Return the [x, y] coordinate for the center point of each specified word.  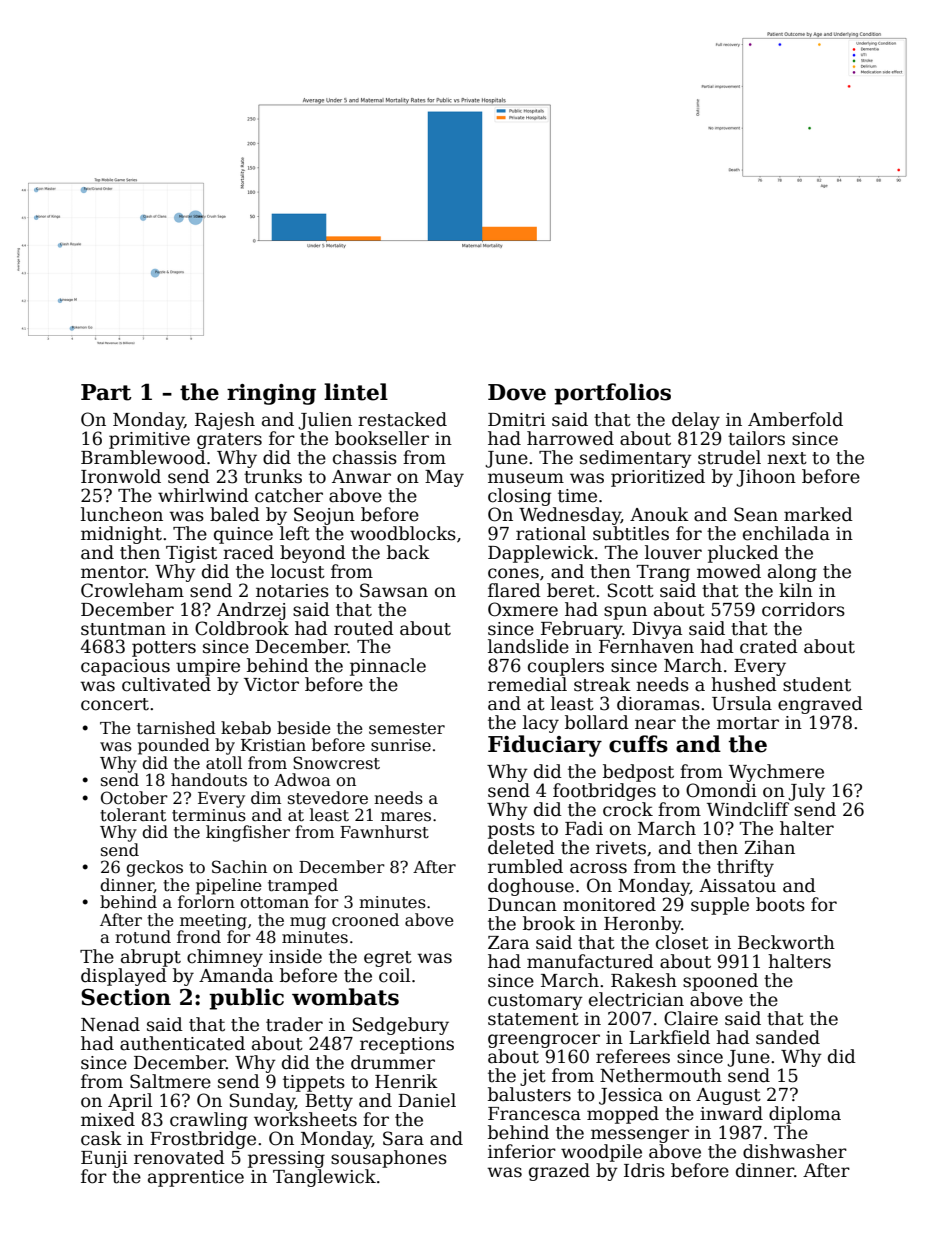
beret [571, 590]
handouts [209, 780]
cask [101, 1138]
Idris [644, 1170]
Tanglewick [324, 1178]
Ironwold [121, 476]
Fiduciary [545, 746]
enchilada [786, 533]
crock [628, 809]
